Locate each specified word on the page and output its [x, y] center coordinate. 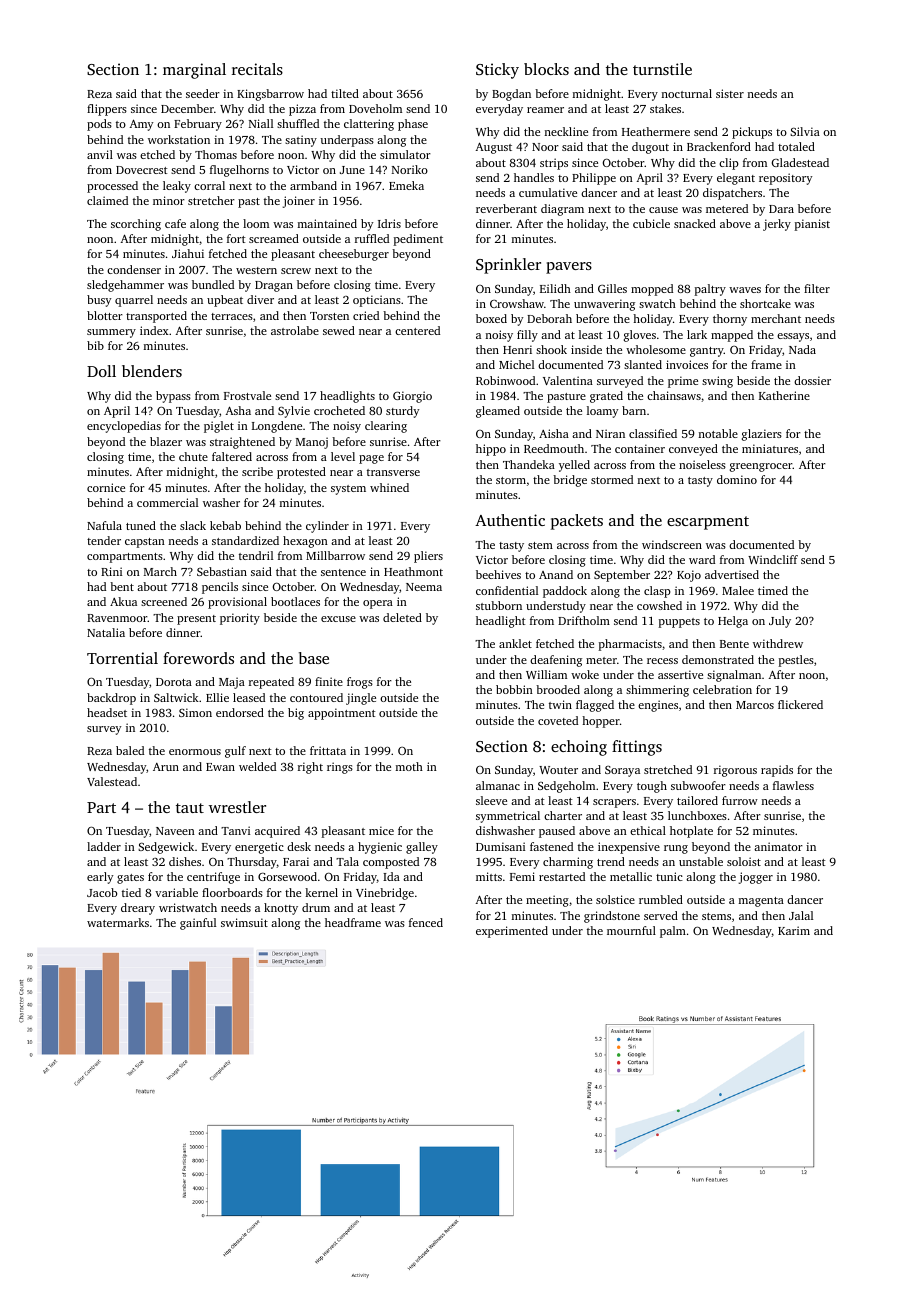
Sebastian [222, 571]
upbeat [225, 301]
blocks [546, 69]
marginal [194, 71]
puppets [679, 623]
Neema [424, 587]
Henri [517, 349]
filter [817, 288]
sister [730, 93]
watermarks [118, 922]
